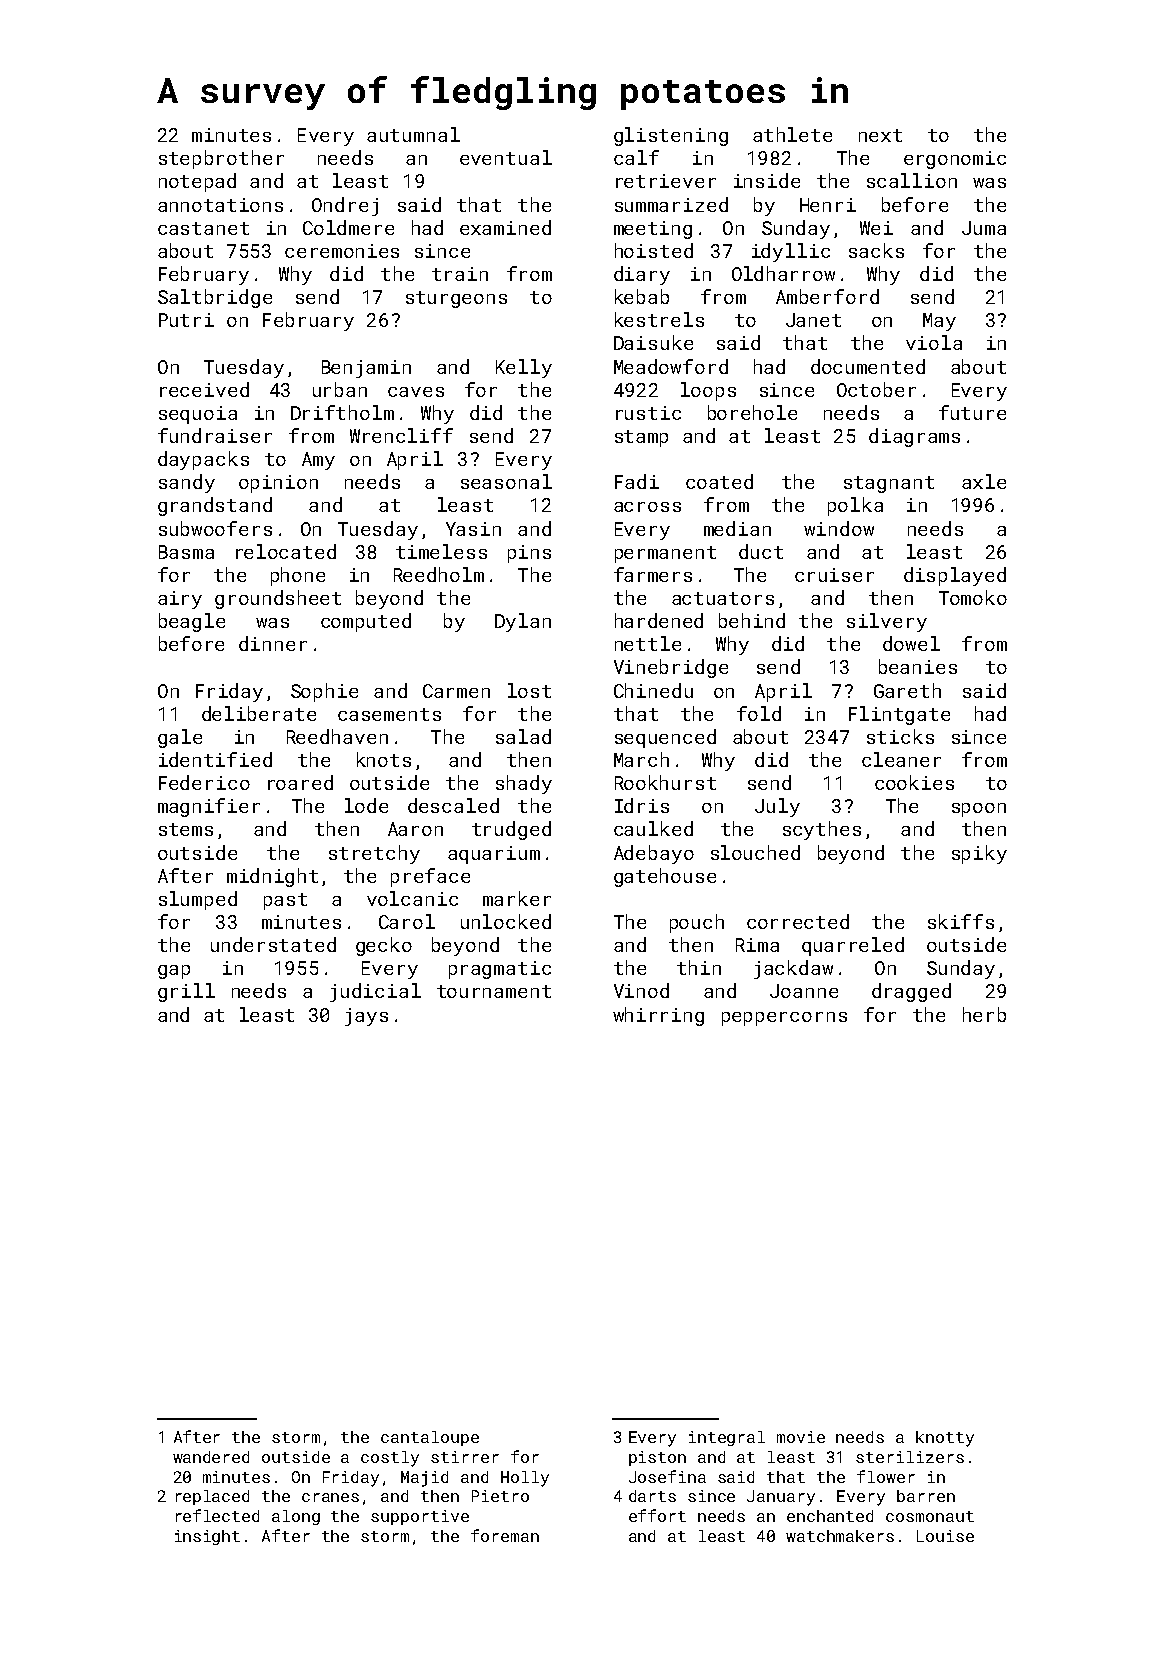 The width and height of the screenshot is (1165, 1654). Describe the element at coordinates (899, 715) in the screenshot. I see `Flintgate` at that location.
